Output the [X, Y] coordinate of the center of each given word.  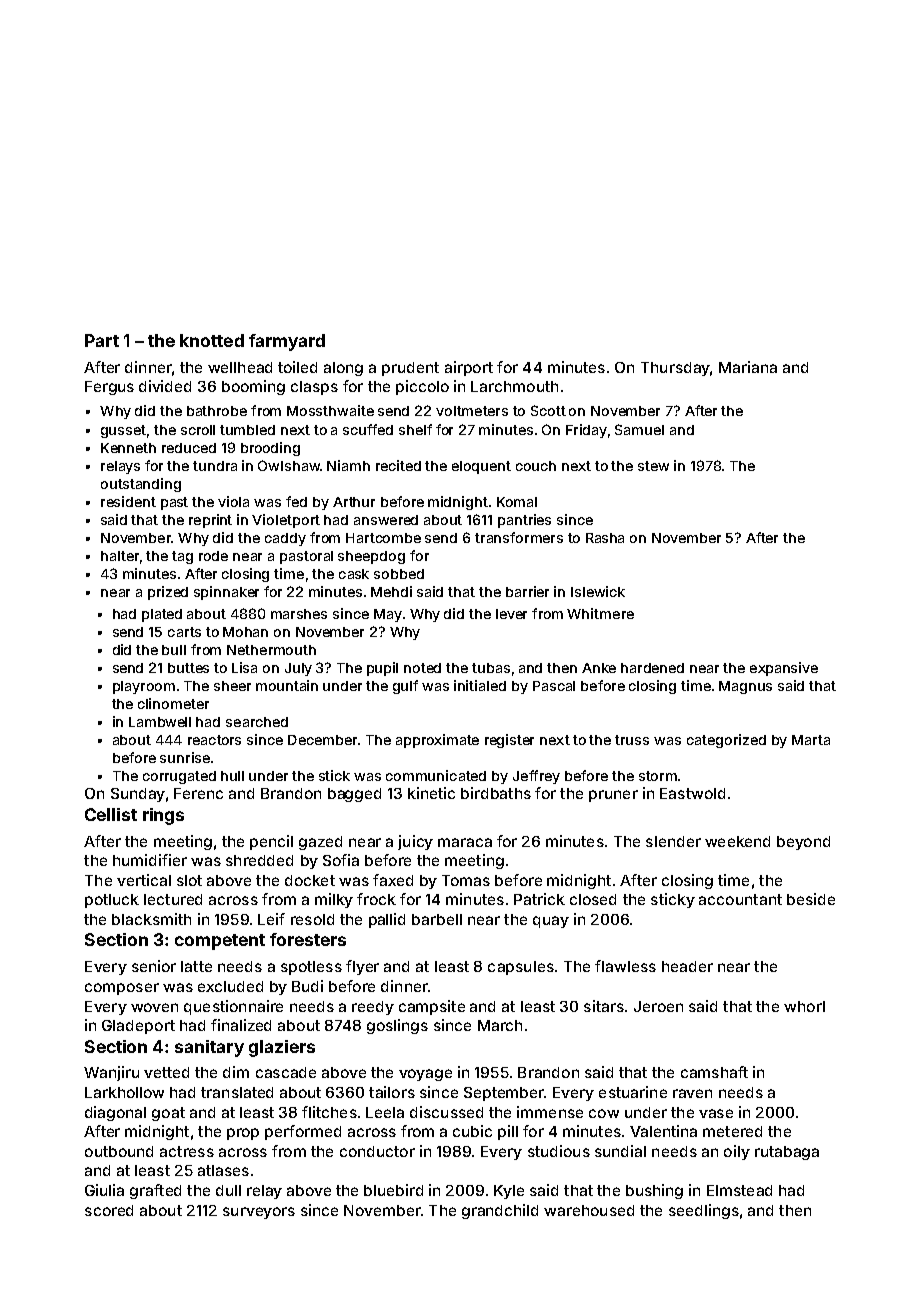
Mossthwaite [330, 410]
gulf [405, 687]
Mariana [748, 367]
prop [243, 1134]
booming [253, 387]
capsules [521, 968]
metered [732, 1131]
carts [184, 632]
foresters [308, 939]
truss [632, 740]
